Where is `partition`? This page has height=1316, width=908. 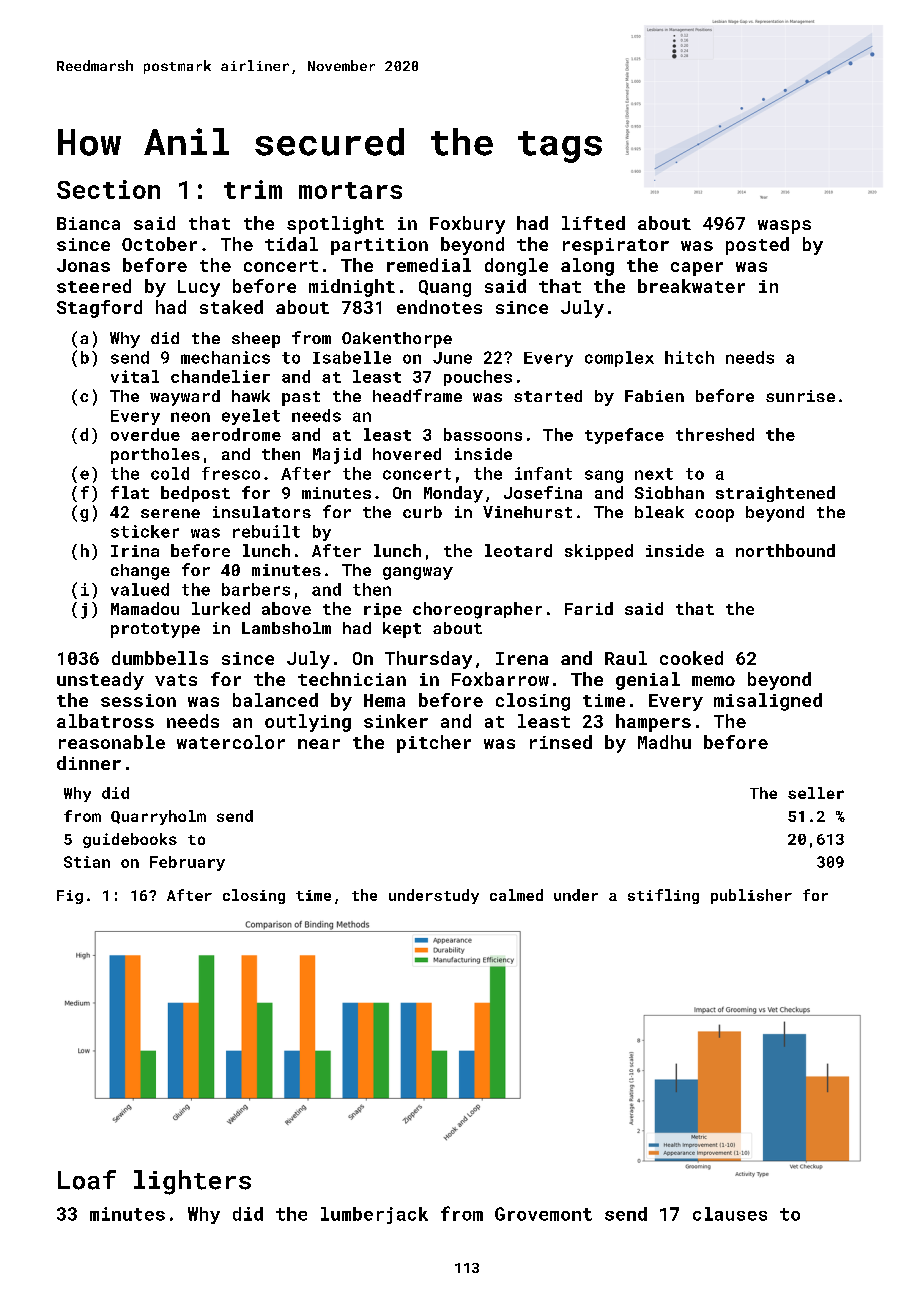 partition is located at coordinates (379, 246).
